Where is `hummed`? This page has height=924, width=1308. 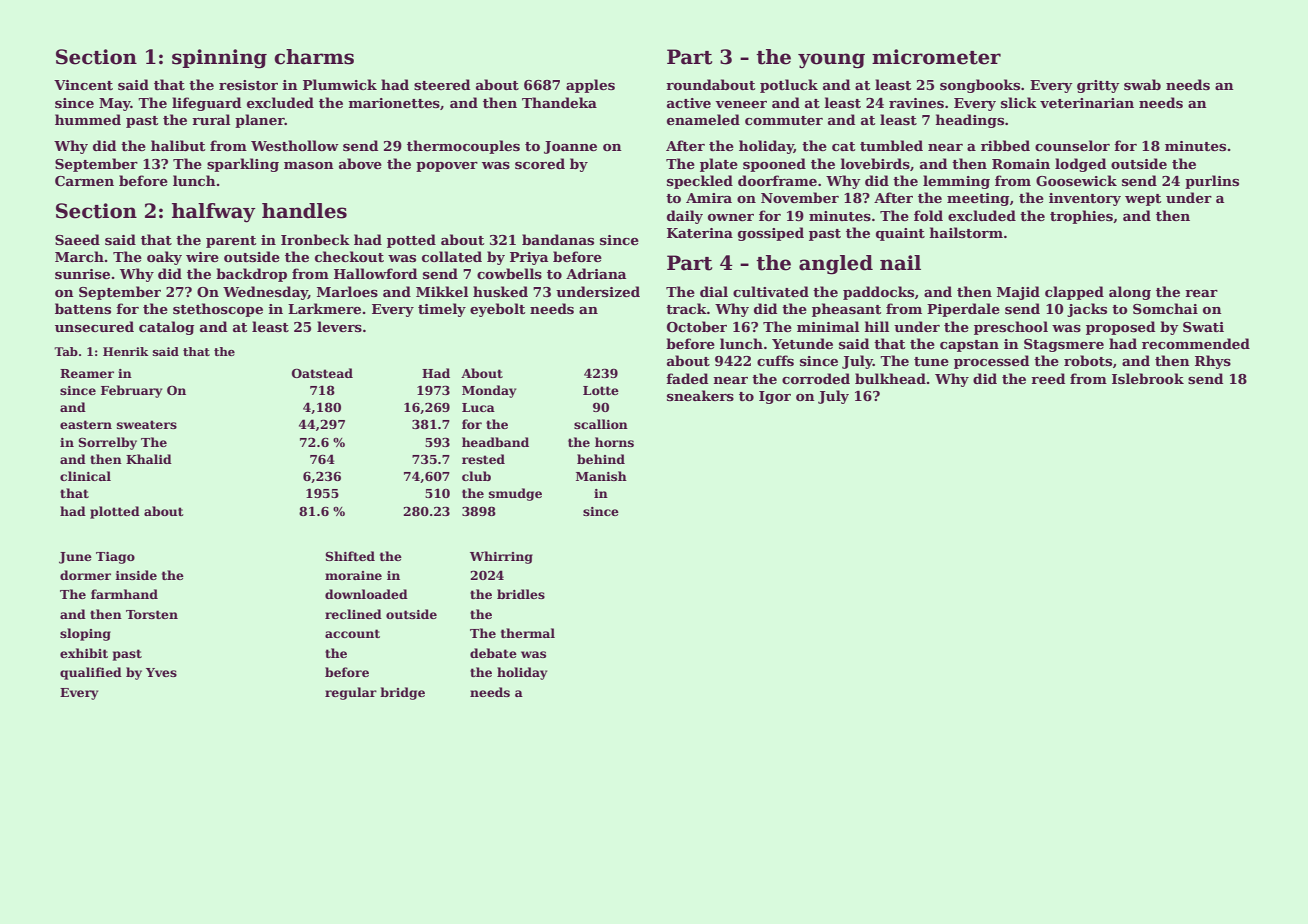 hummed is located at coordinates (88, 119).
